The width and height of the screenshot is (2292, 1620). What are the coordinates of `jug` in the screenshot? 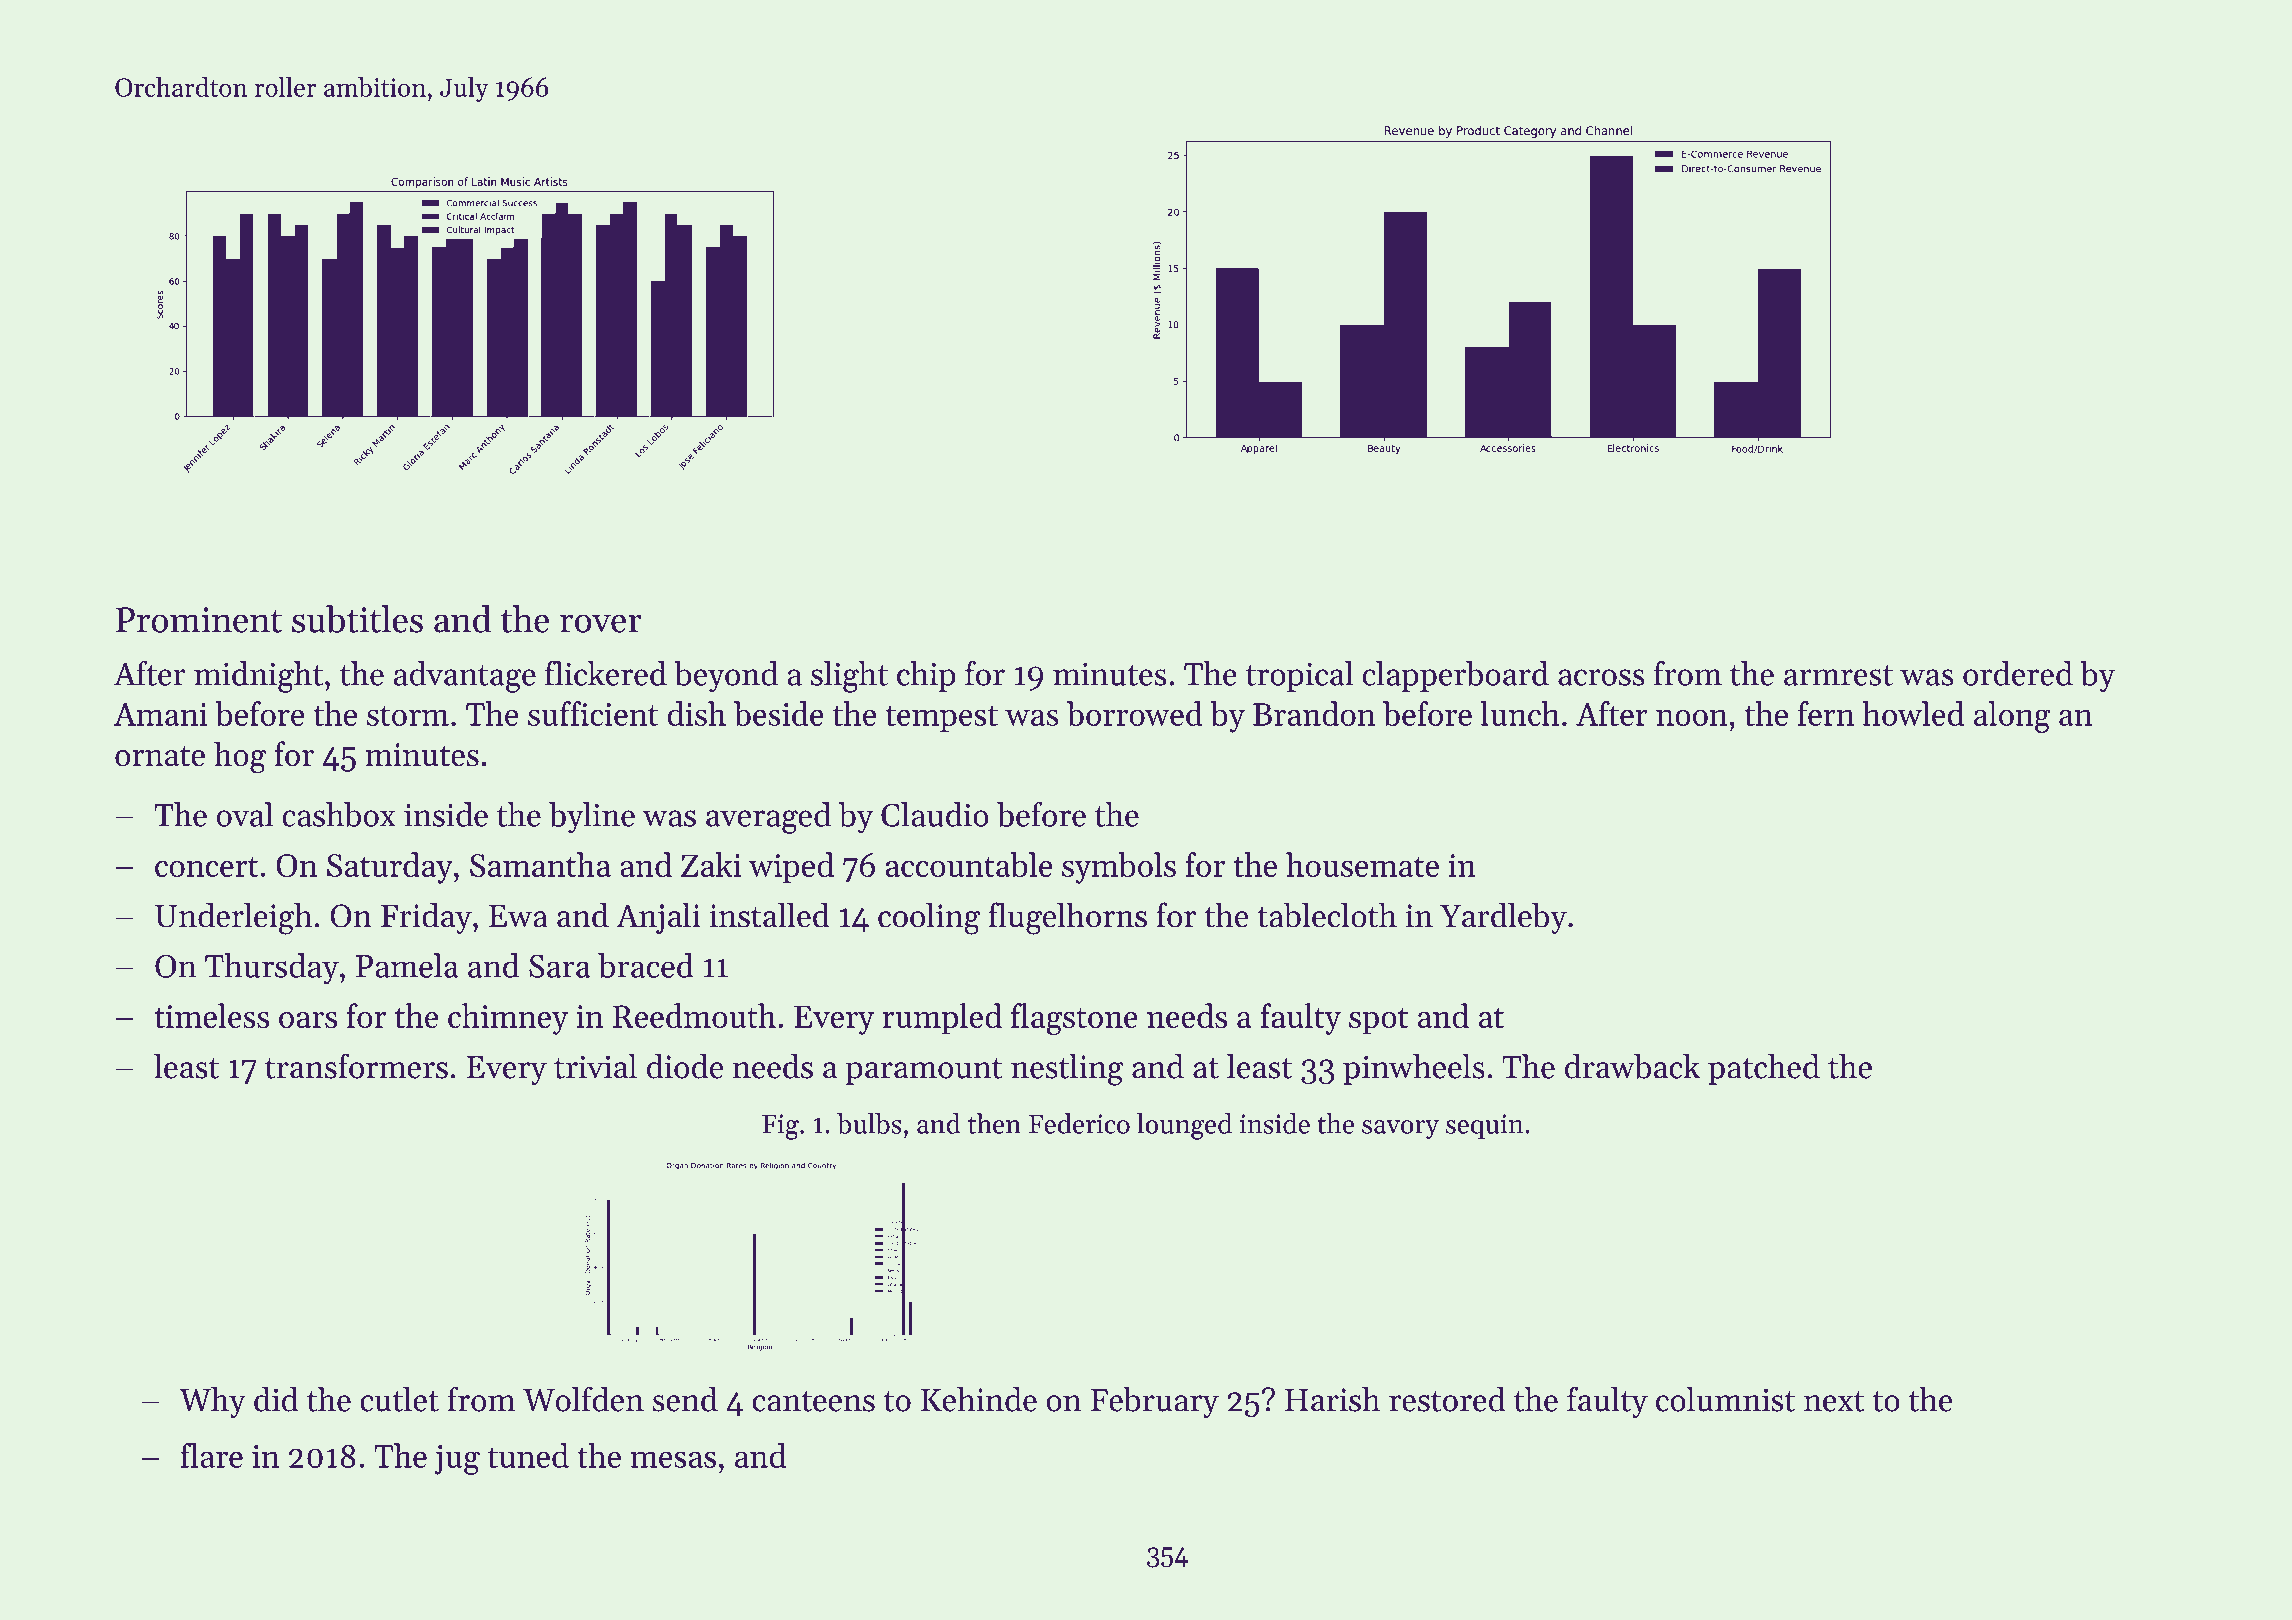 It's located at (457, 1460).
